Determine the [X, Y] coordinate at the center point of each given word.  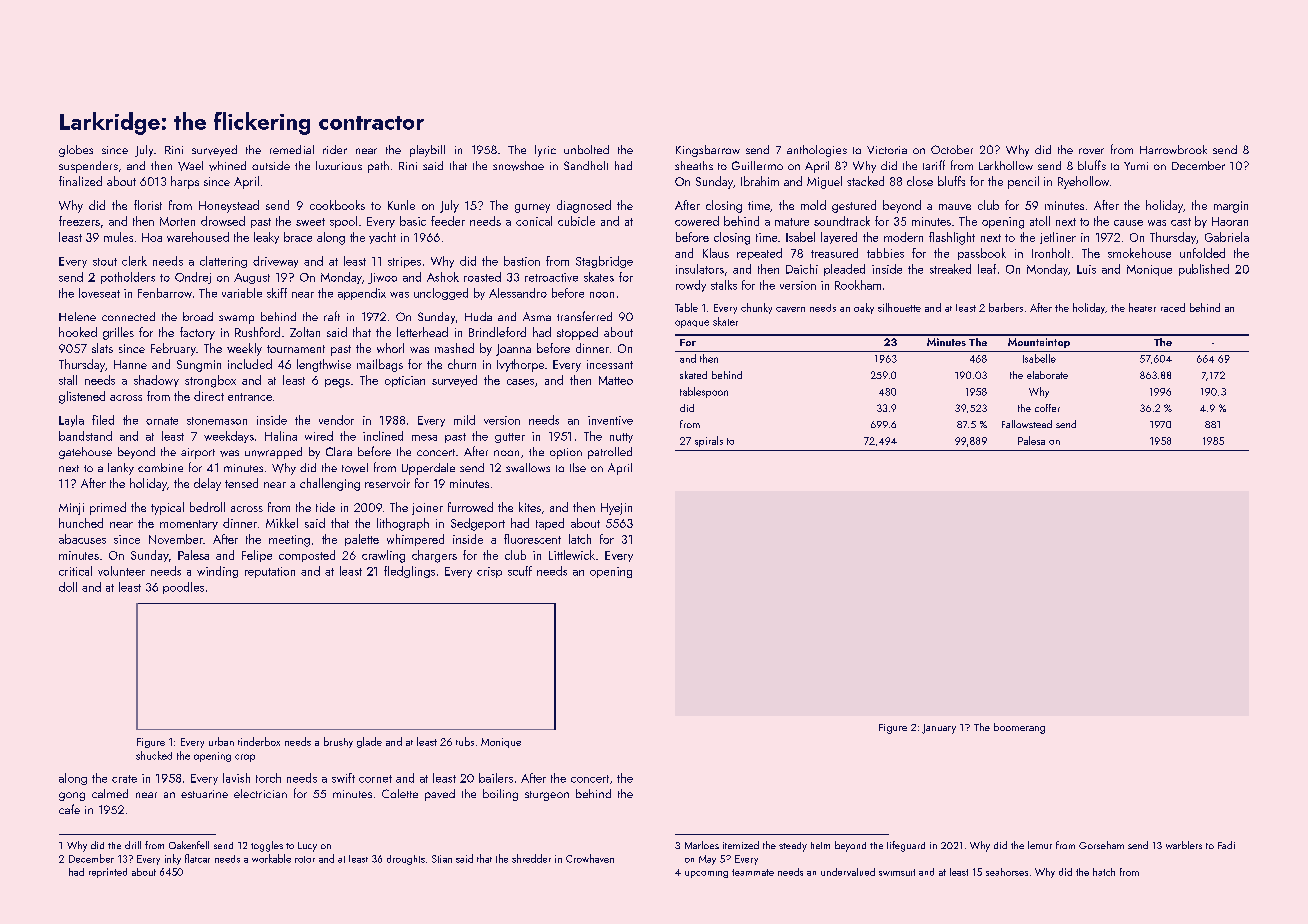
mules [118, 237]
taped [550, 524]
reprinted [108, 873]
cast [1181, 222]
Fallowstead [1027, 424]
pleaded [844, 270]
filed [103, 420]
